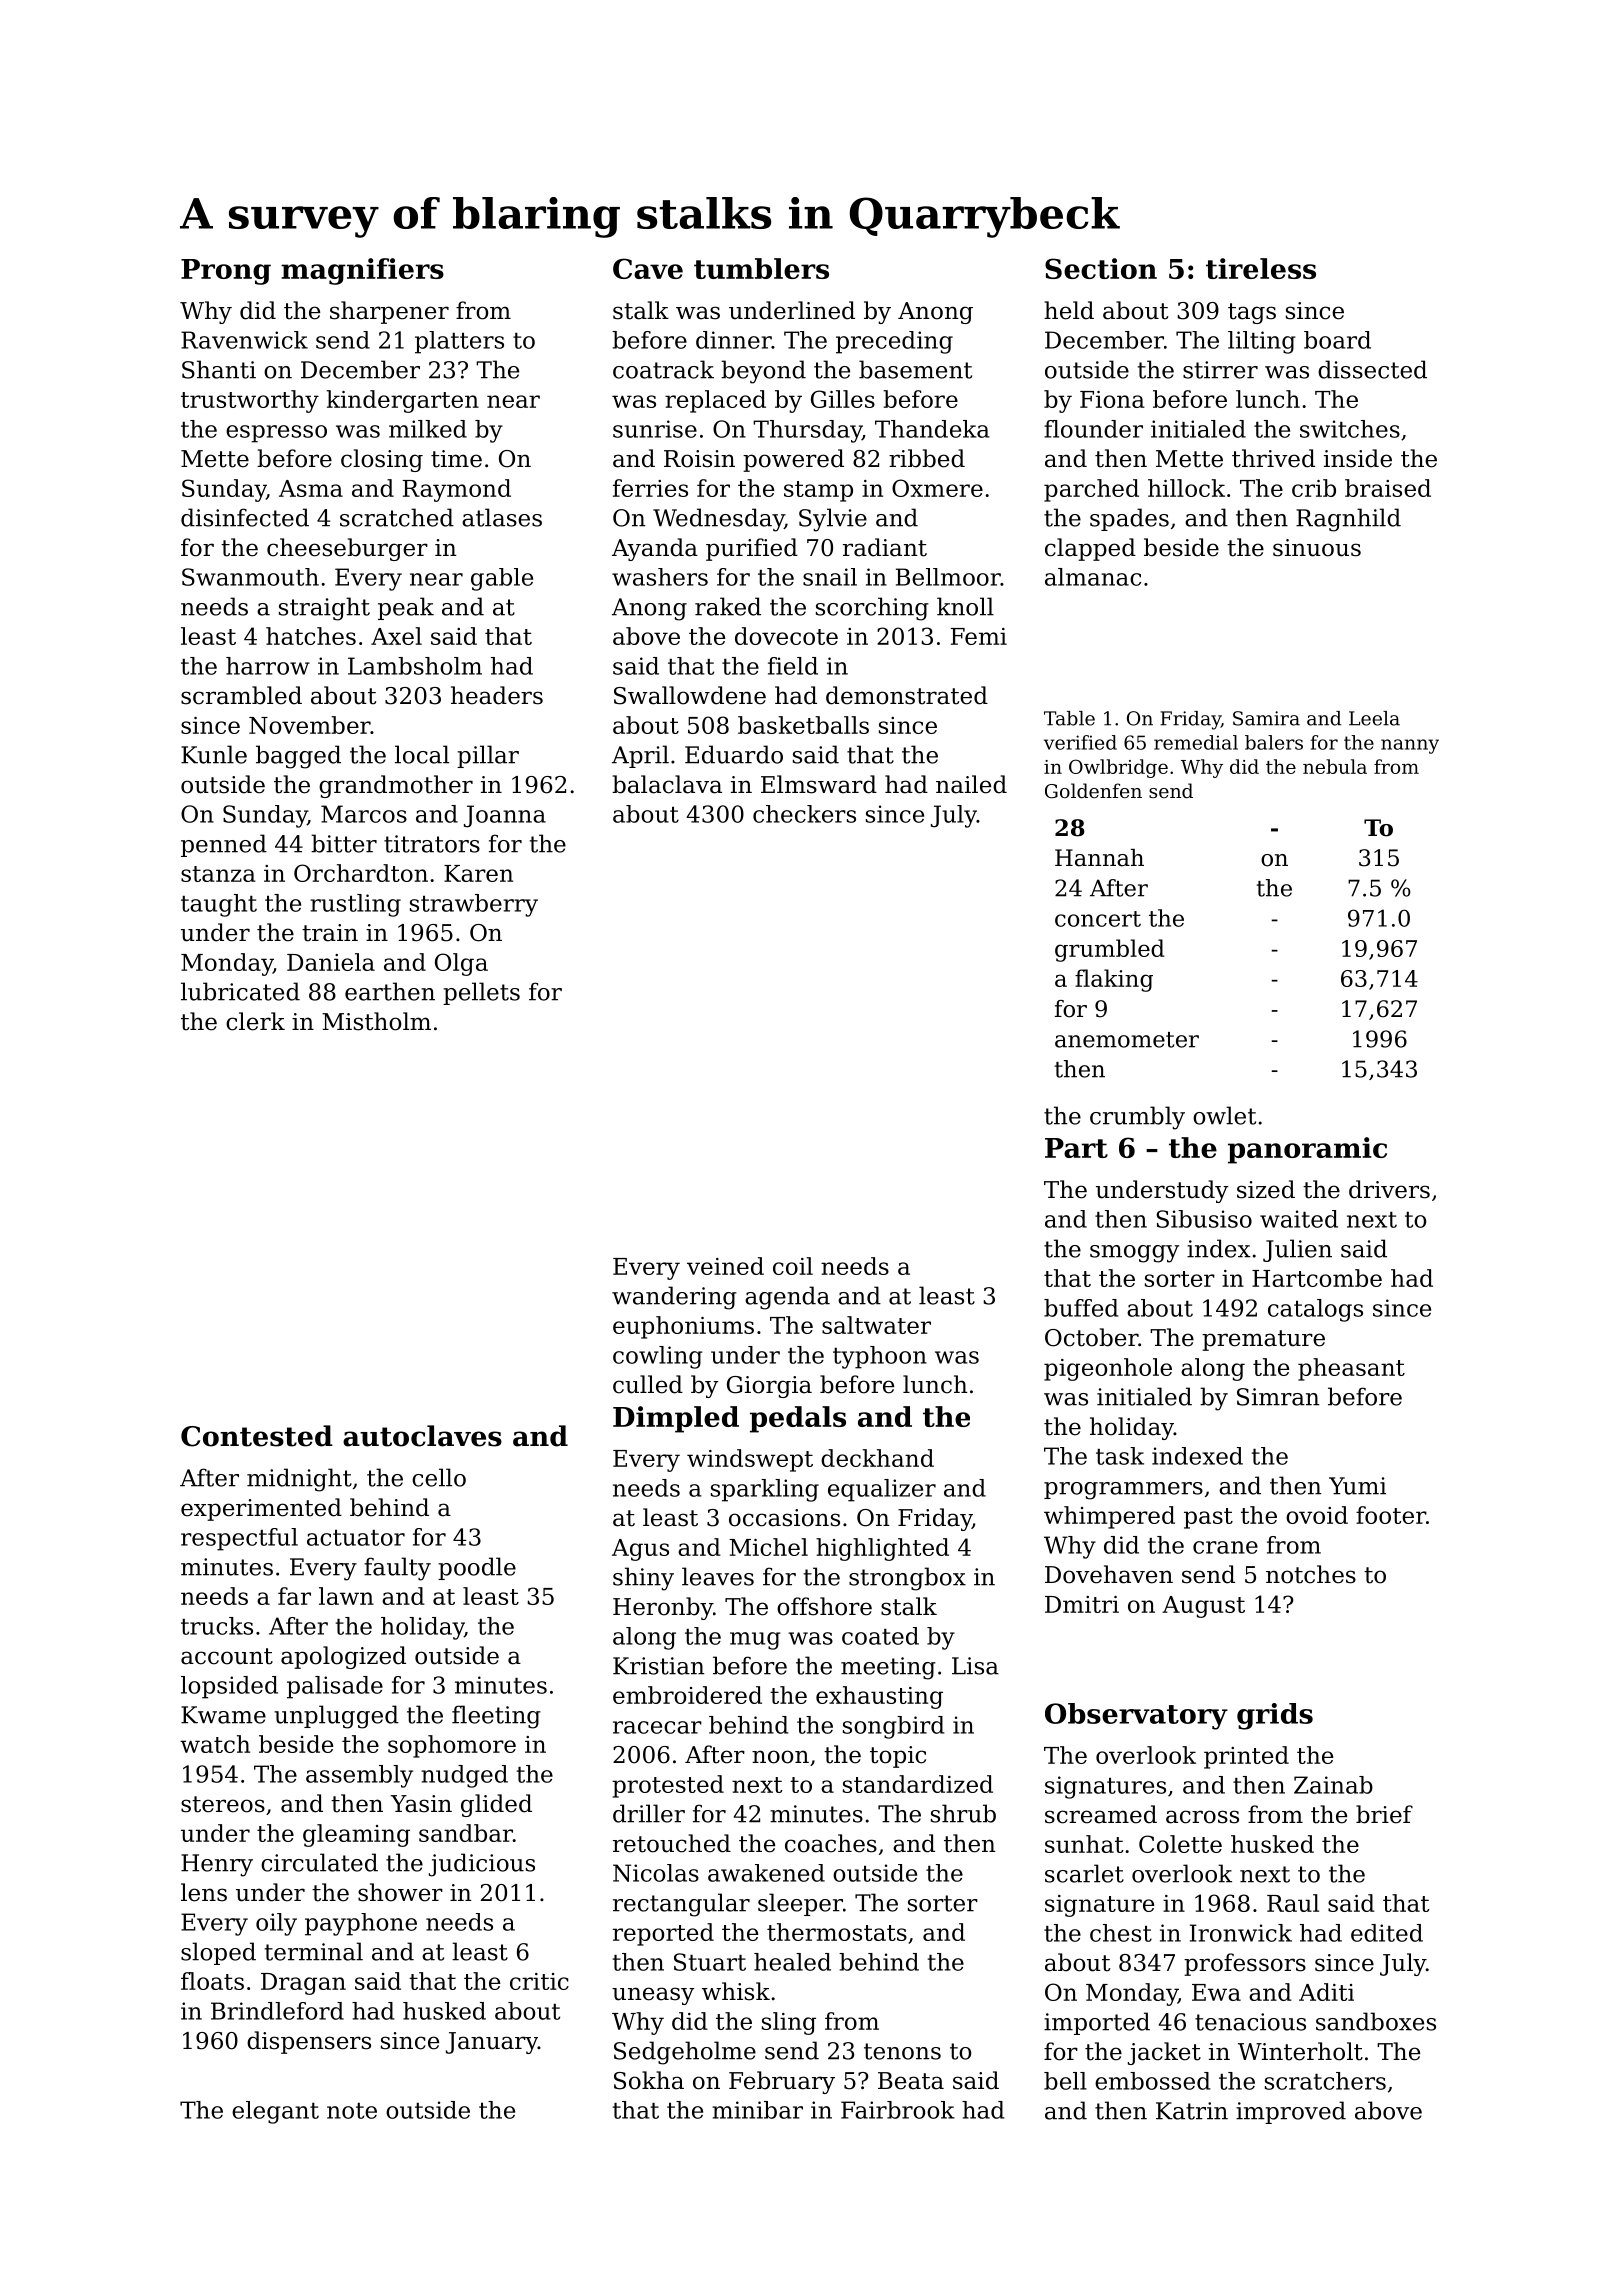 Image resolution: width=1620 pixels, height=2292 pixels. What do you see at coordinates (255, 1021) in the screenshot?
I see `clerk` at bounding box center [255, 1021].
